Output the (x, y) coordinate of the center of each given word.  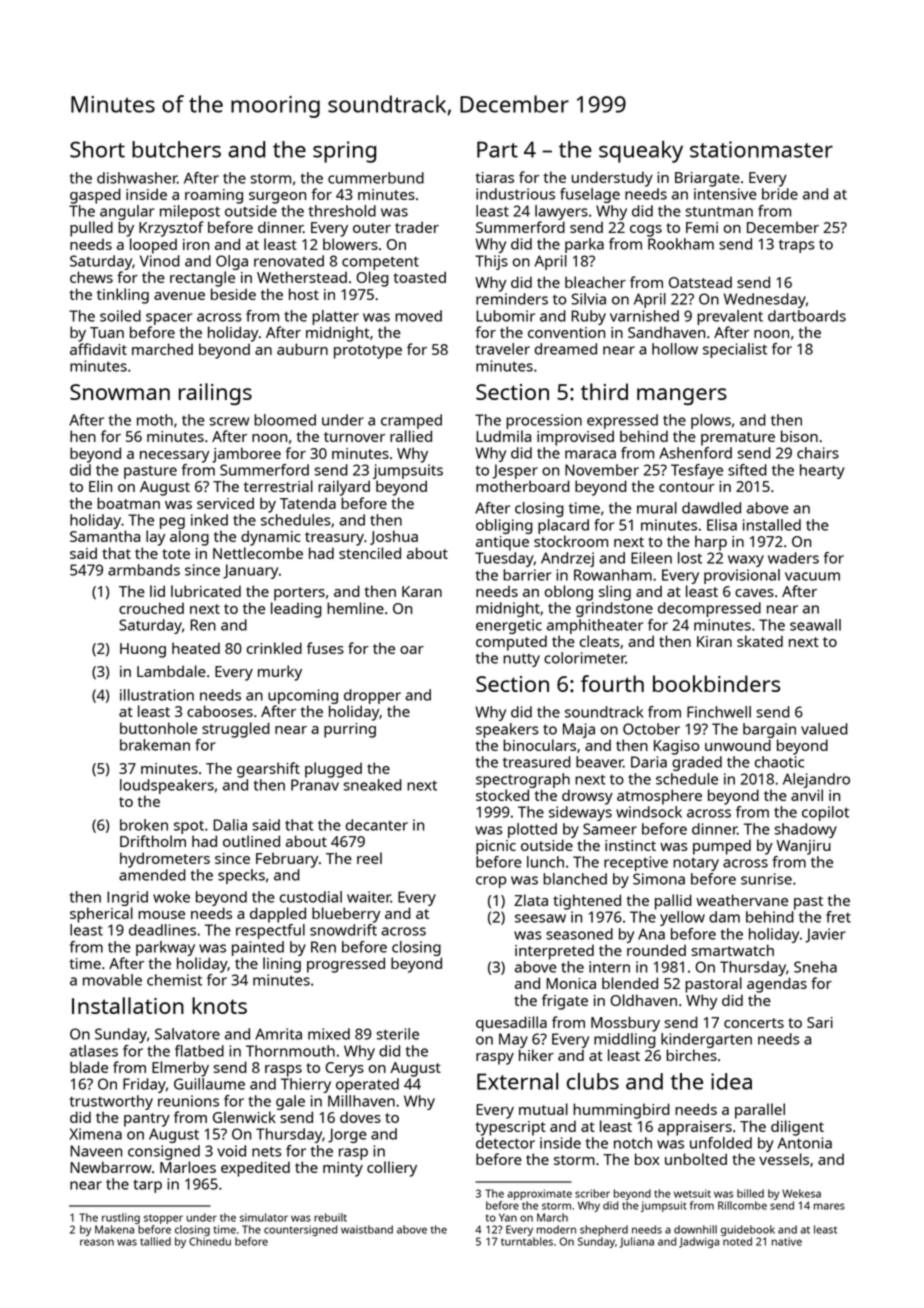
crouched (151, 608)
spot (189, 827)
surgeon (277, 198)
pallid (673, 902)
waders (793, 558)
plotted (532, 830)
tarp (147, 1186)
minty (343, 1169)
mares (829, 1206)
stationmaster (761, 149)
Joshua (394, 537)
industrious (515, 194)
